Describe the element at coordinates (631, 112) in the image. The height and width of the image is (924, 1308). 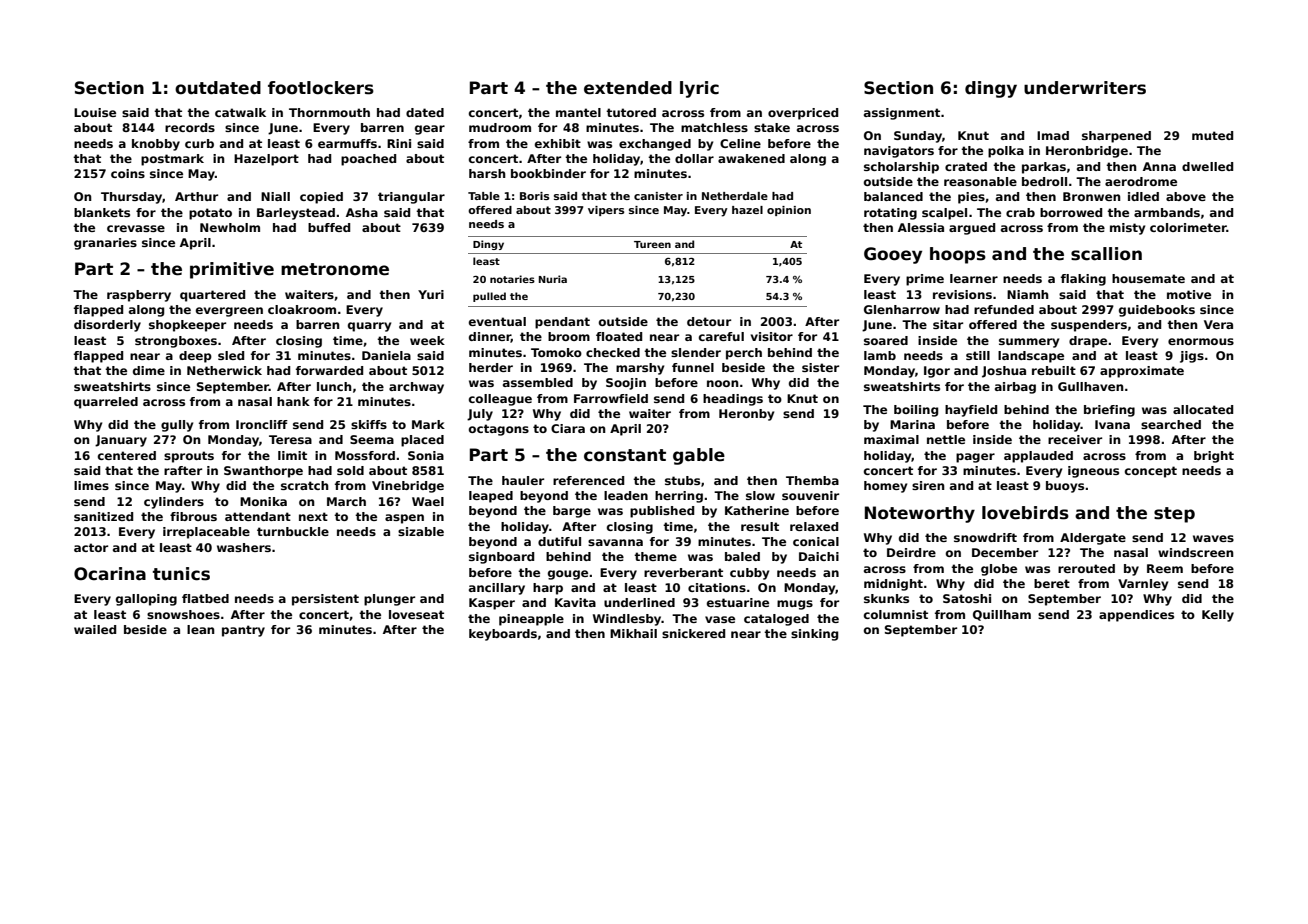
I see `tutored` at that location.
